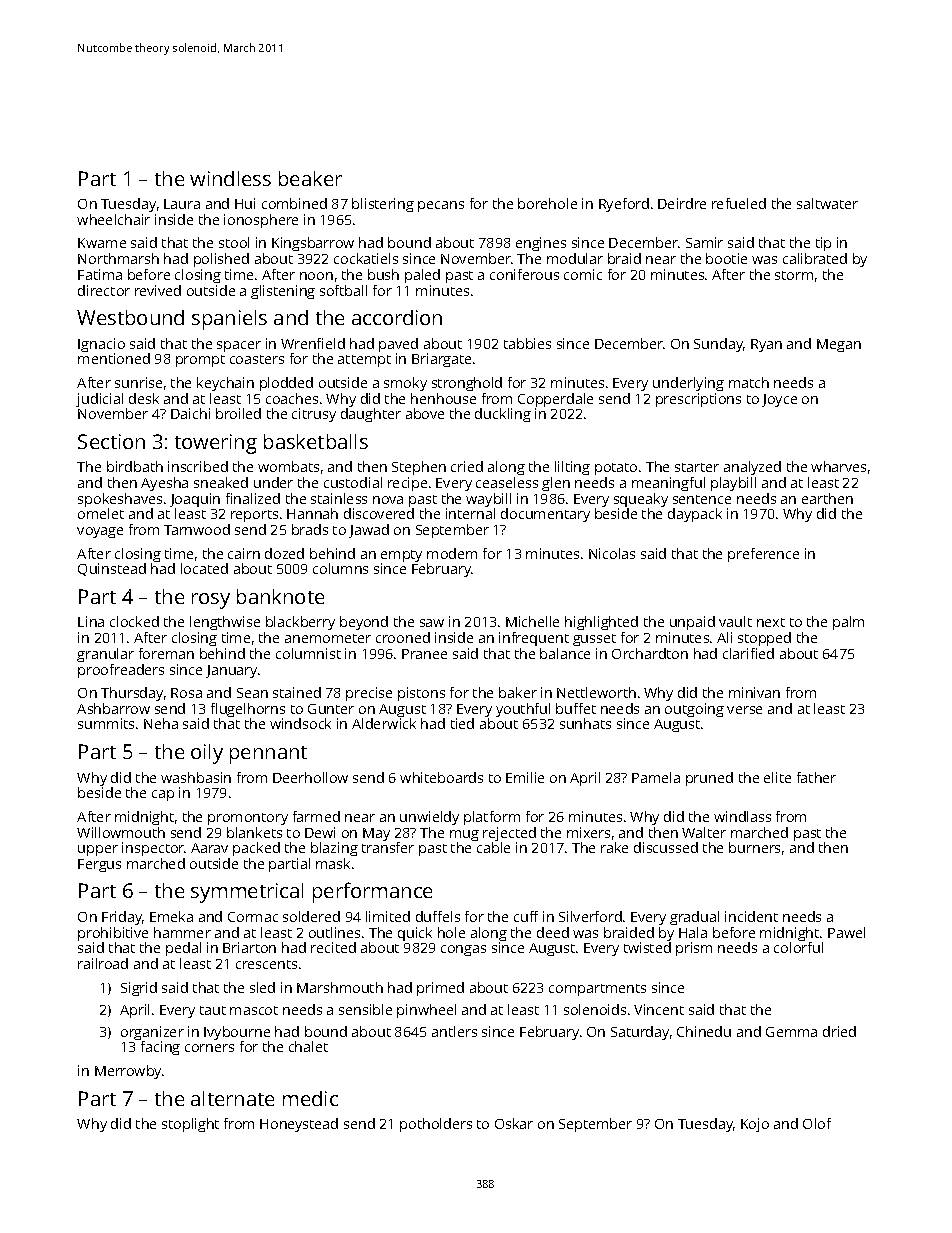  I want to click on tip, so click(823, 244).
